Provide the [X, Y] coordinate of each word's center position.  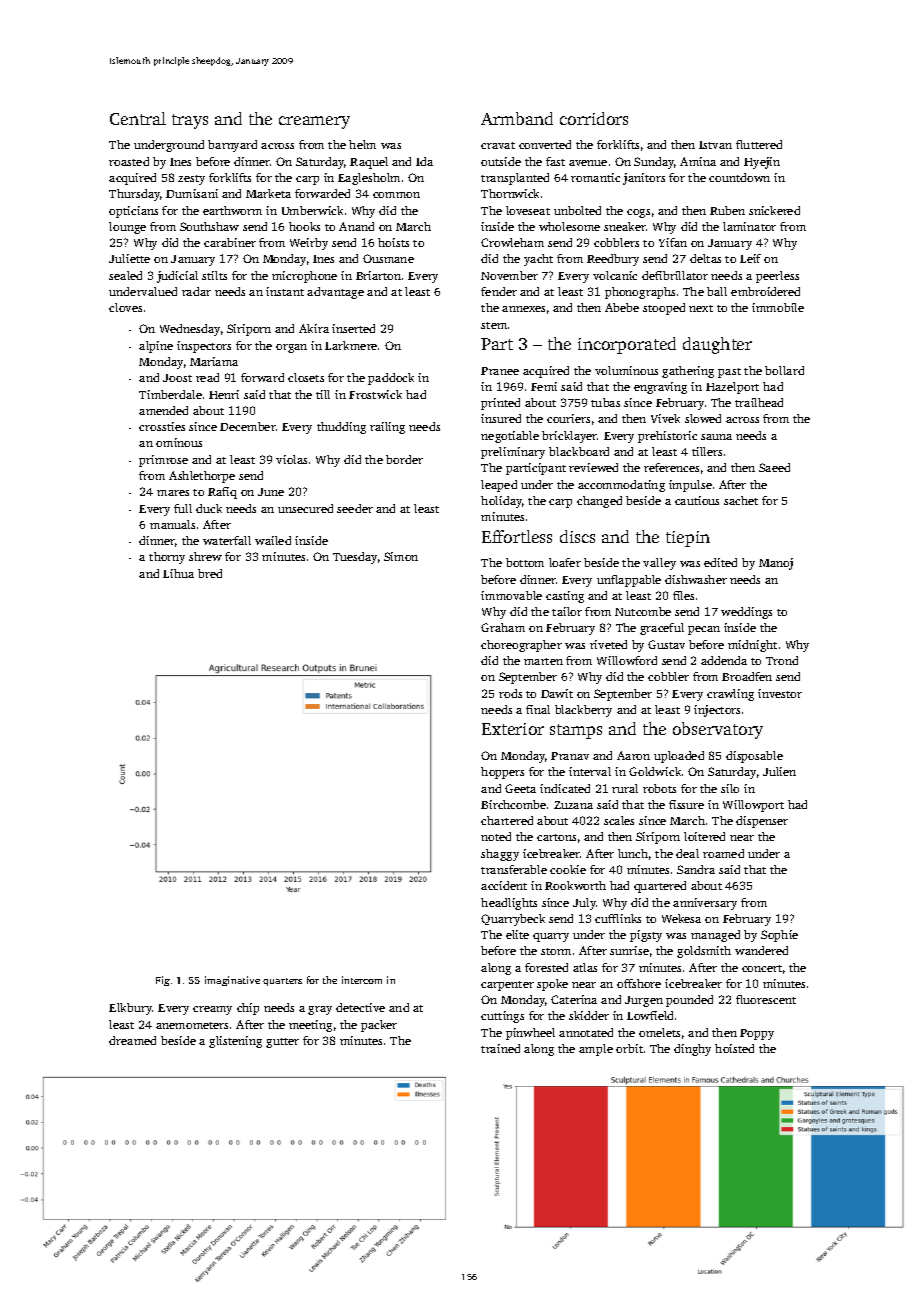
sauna [716, 437]
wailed [273, 540]
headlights [509, 904]
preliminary [513, 453]
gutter [282, 1043]
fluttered [759, 144]
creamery [314, 122]
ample [596, 1050]
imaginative [232, 981]
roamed [723, 853]
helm [362, 144]
